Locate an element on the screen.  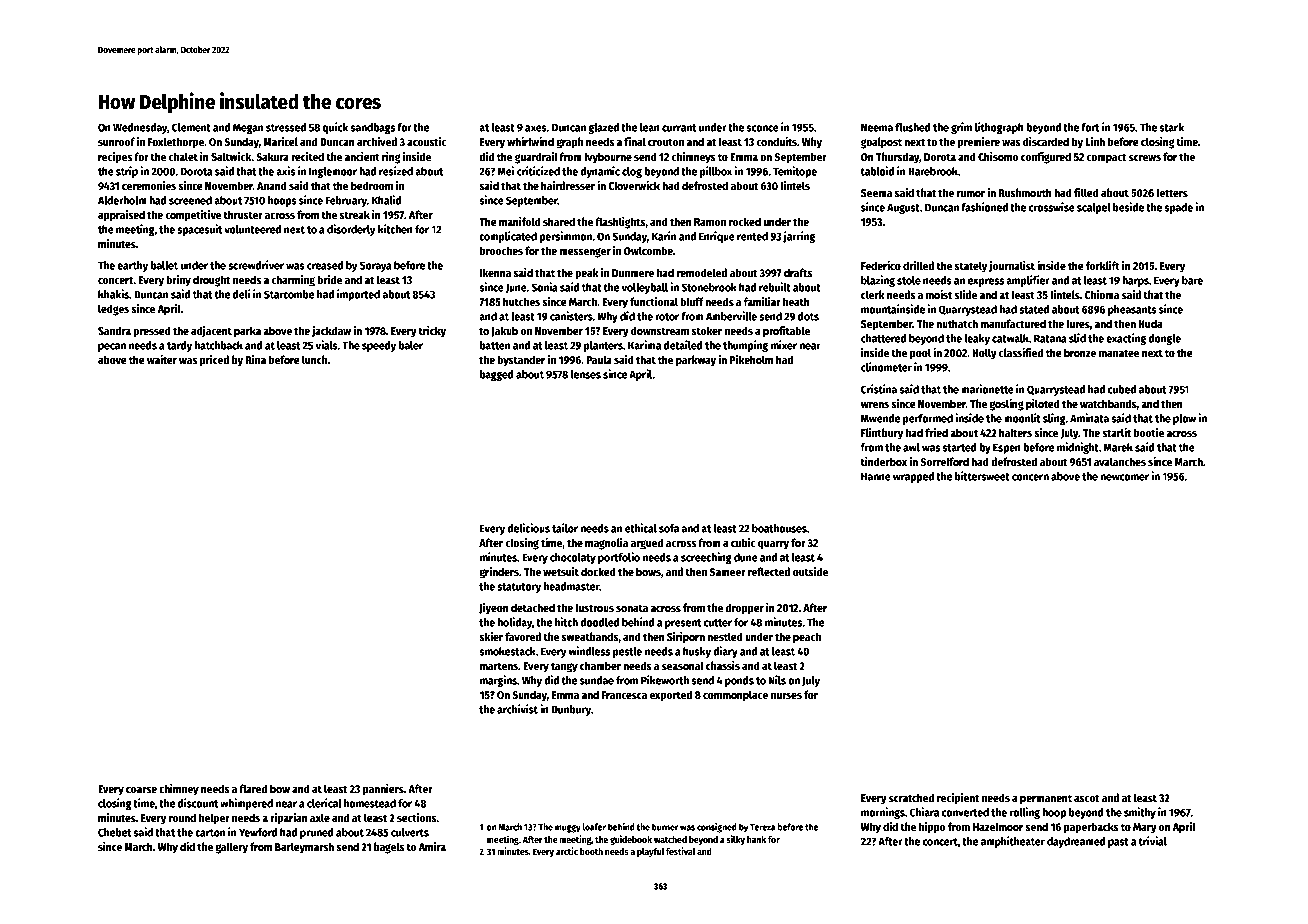
Seema is located at coordinates (876, 193).
